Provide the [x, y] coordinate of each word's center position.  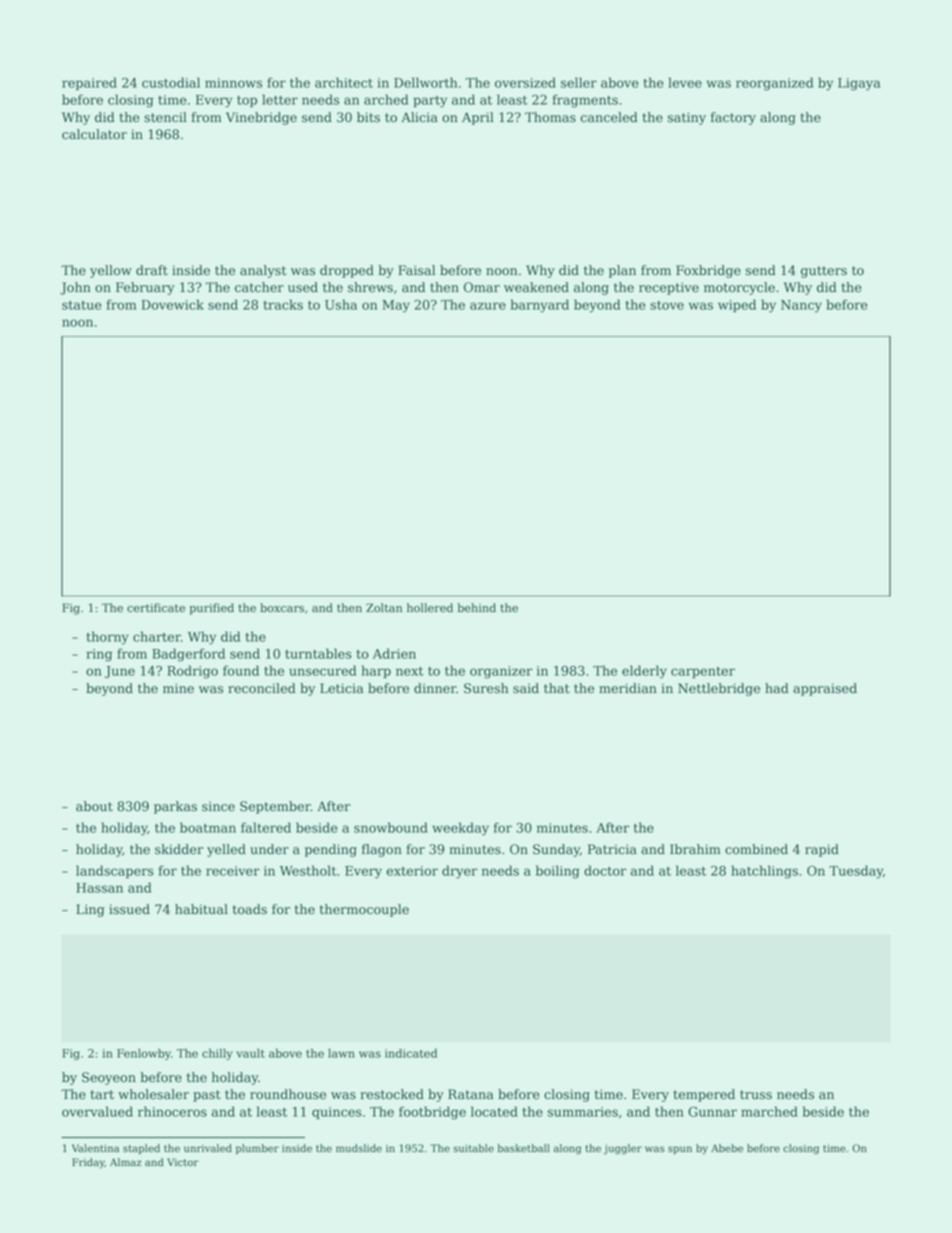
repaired [89, 83]
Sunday [556, 850]
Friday [88, 1163]
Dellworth [425, 82]
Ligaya [859, 84]
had [777, 688]
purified [212, 609]
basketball [524, 1148]
